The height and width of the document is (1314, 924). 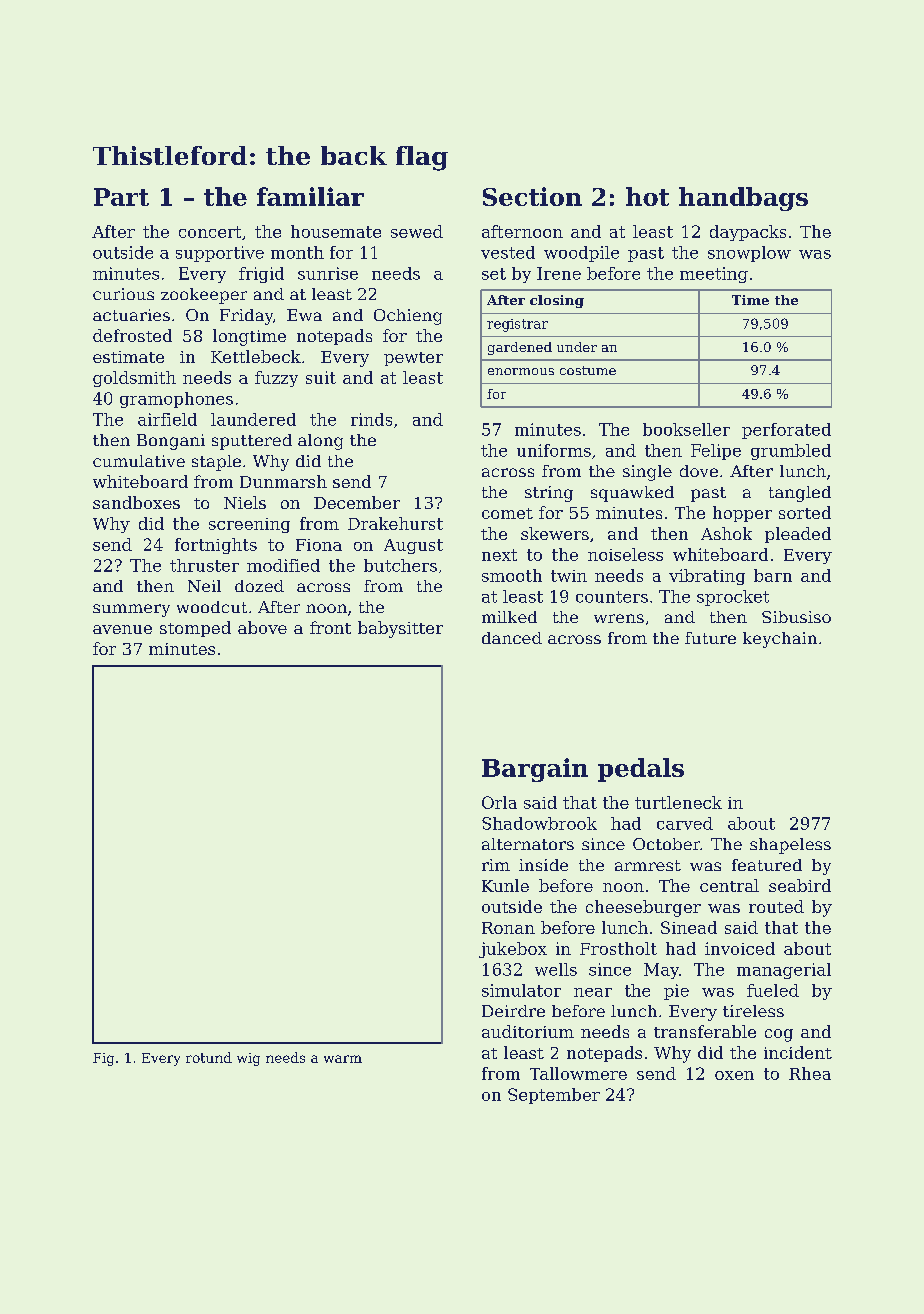 I want to click on Section, so click(x=532, y=196).
